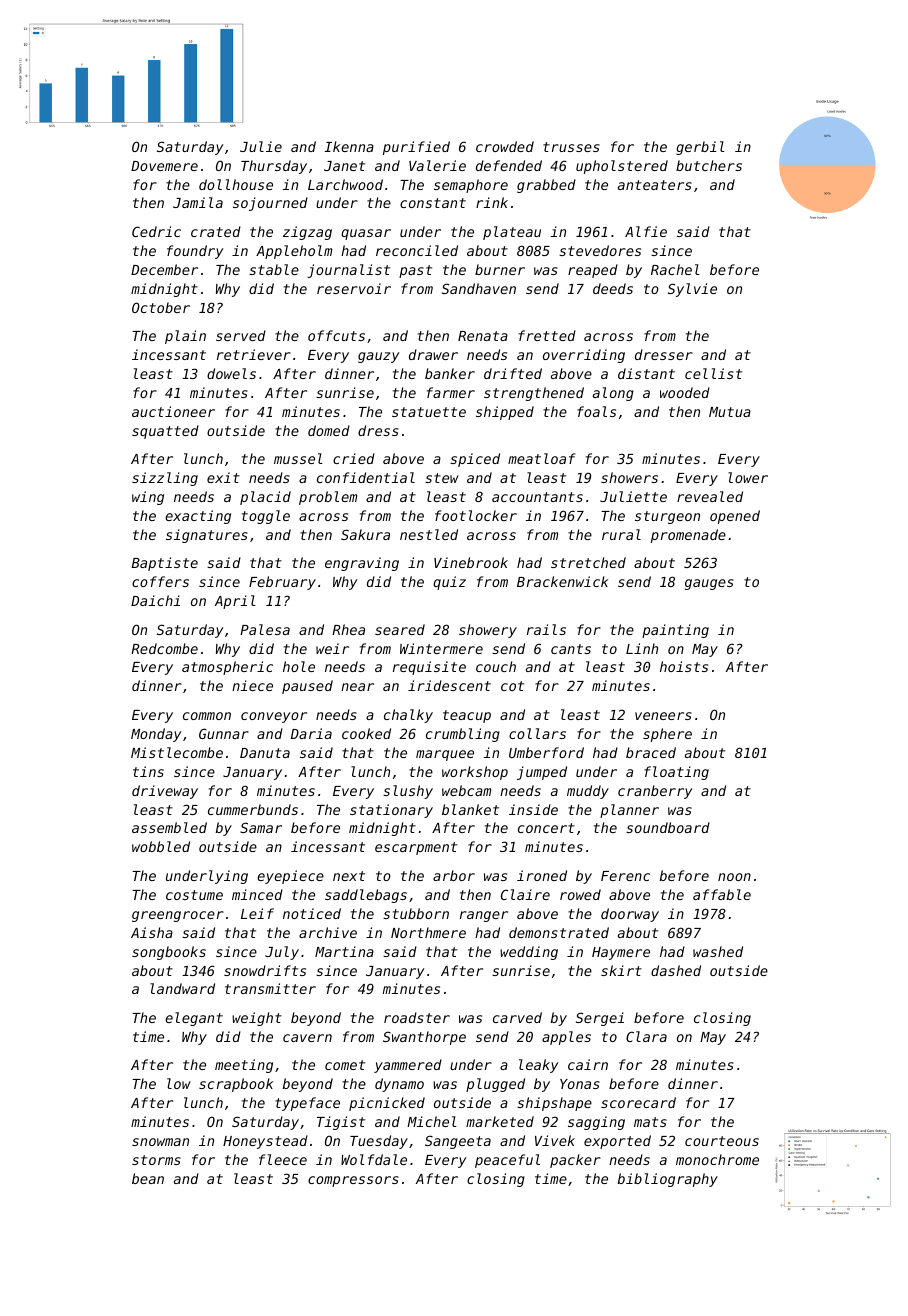  I want to click on niece, so click(252, 685).
